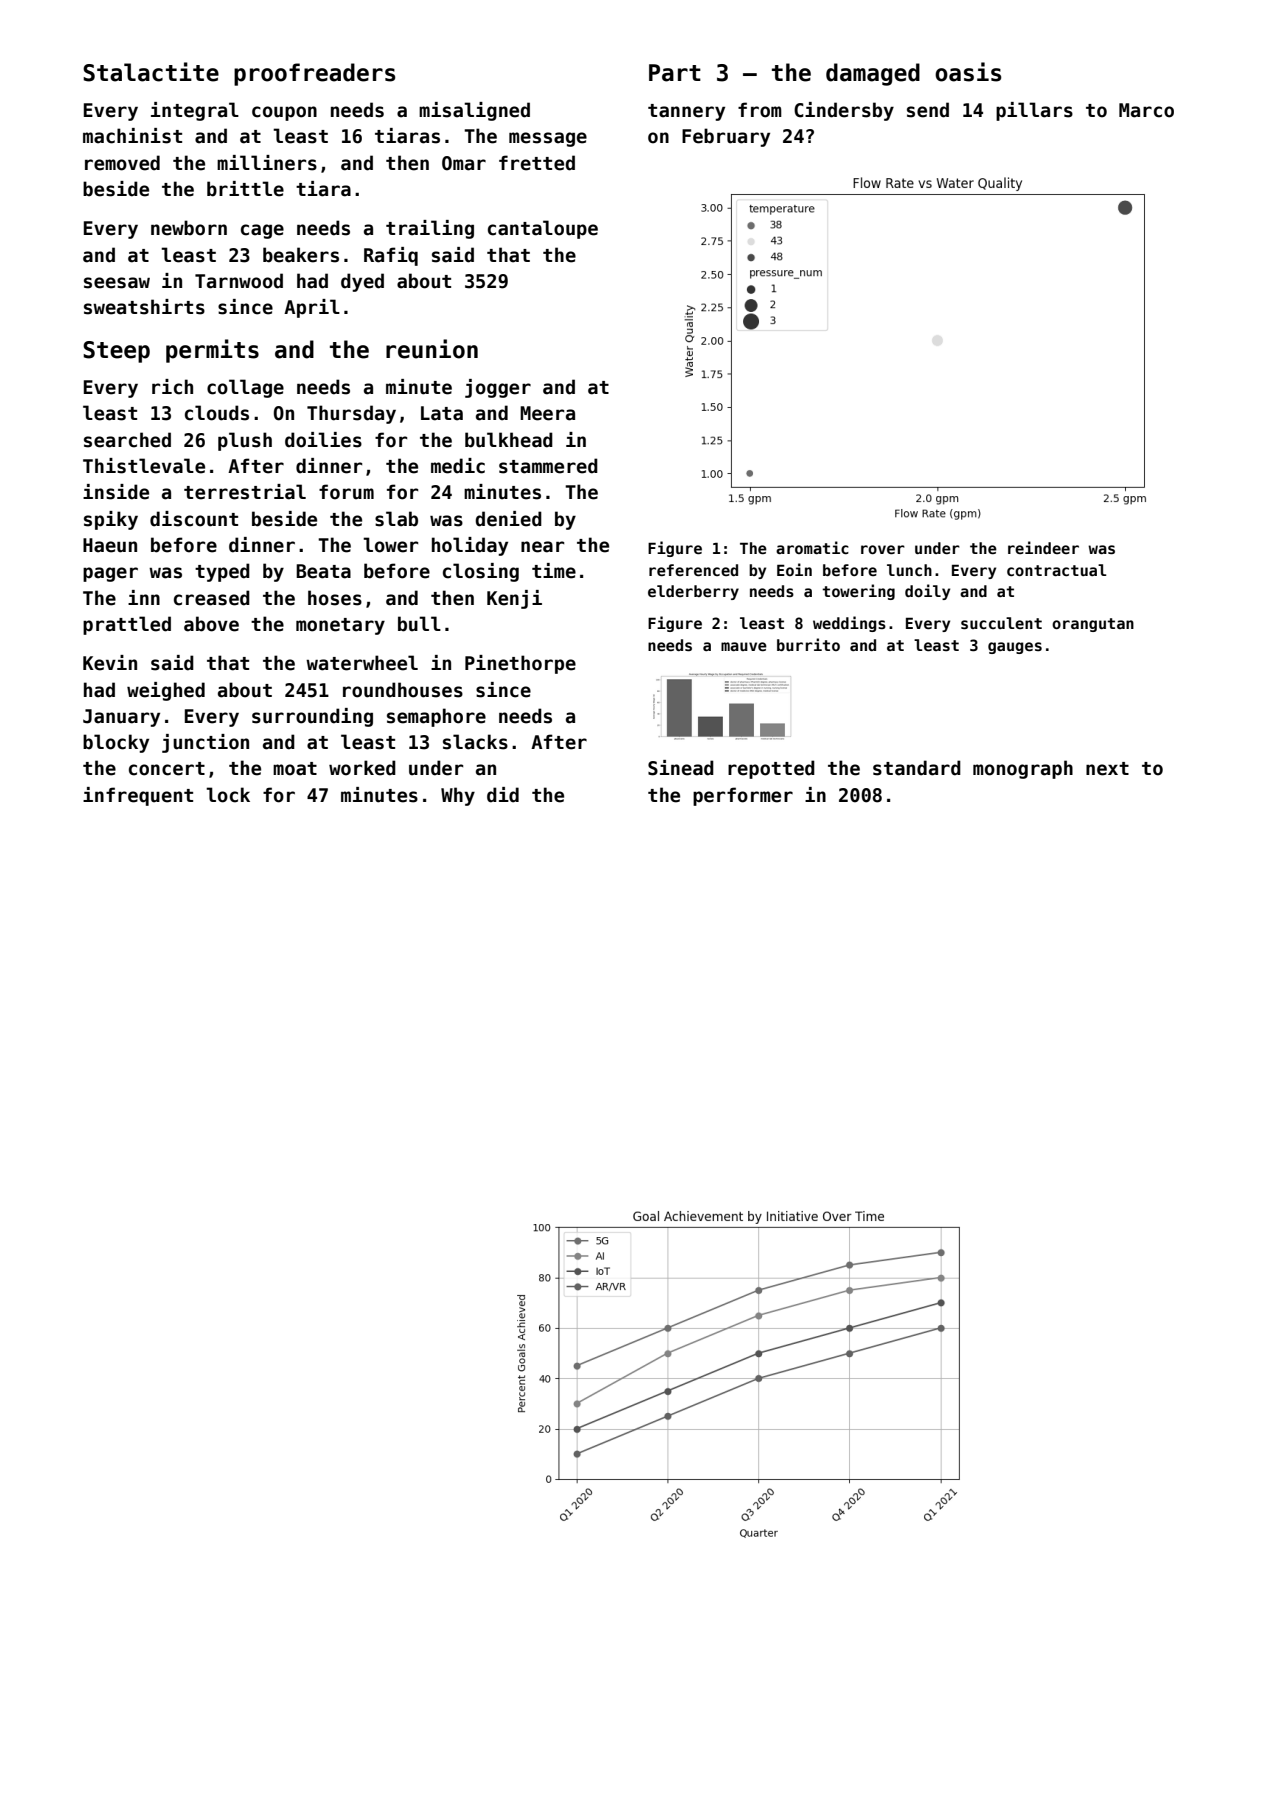  Describe the element at coordinates (548, 139) in the screenshot. I see `message` at that location.
